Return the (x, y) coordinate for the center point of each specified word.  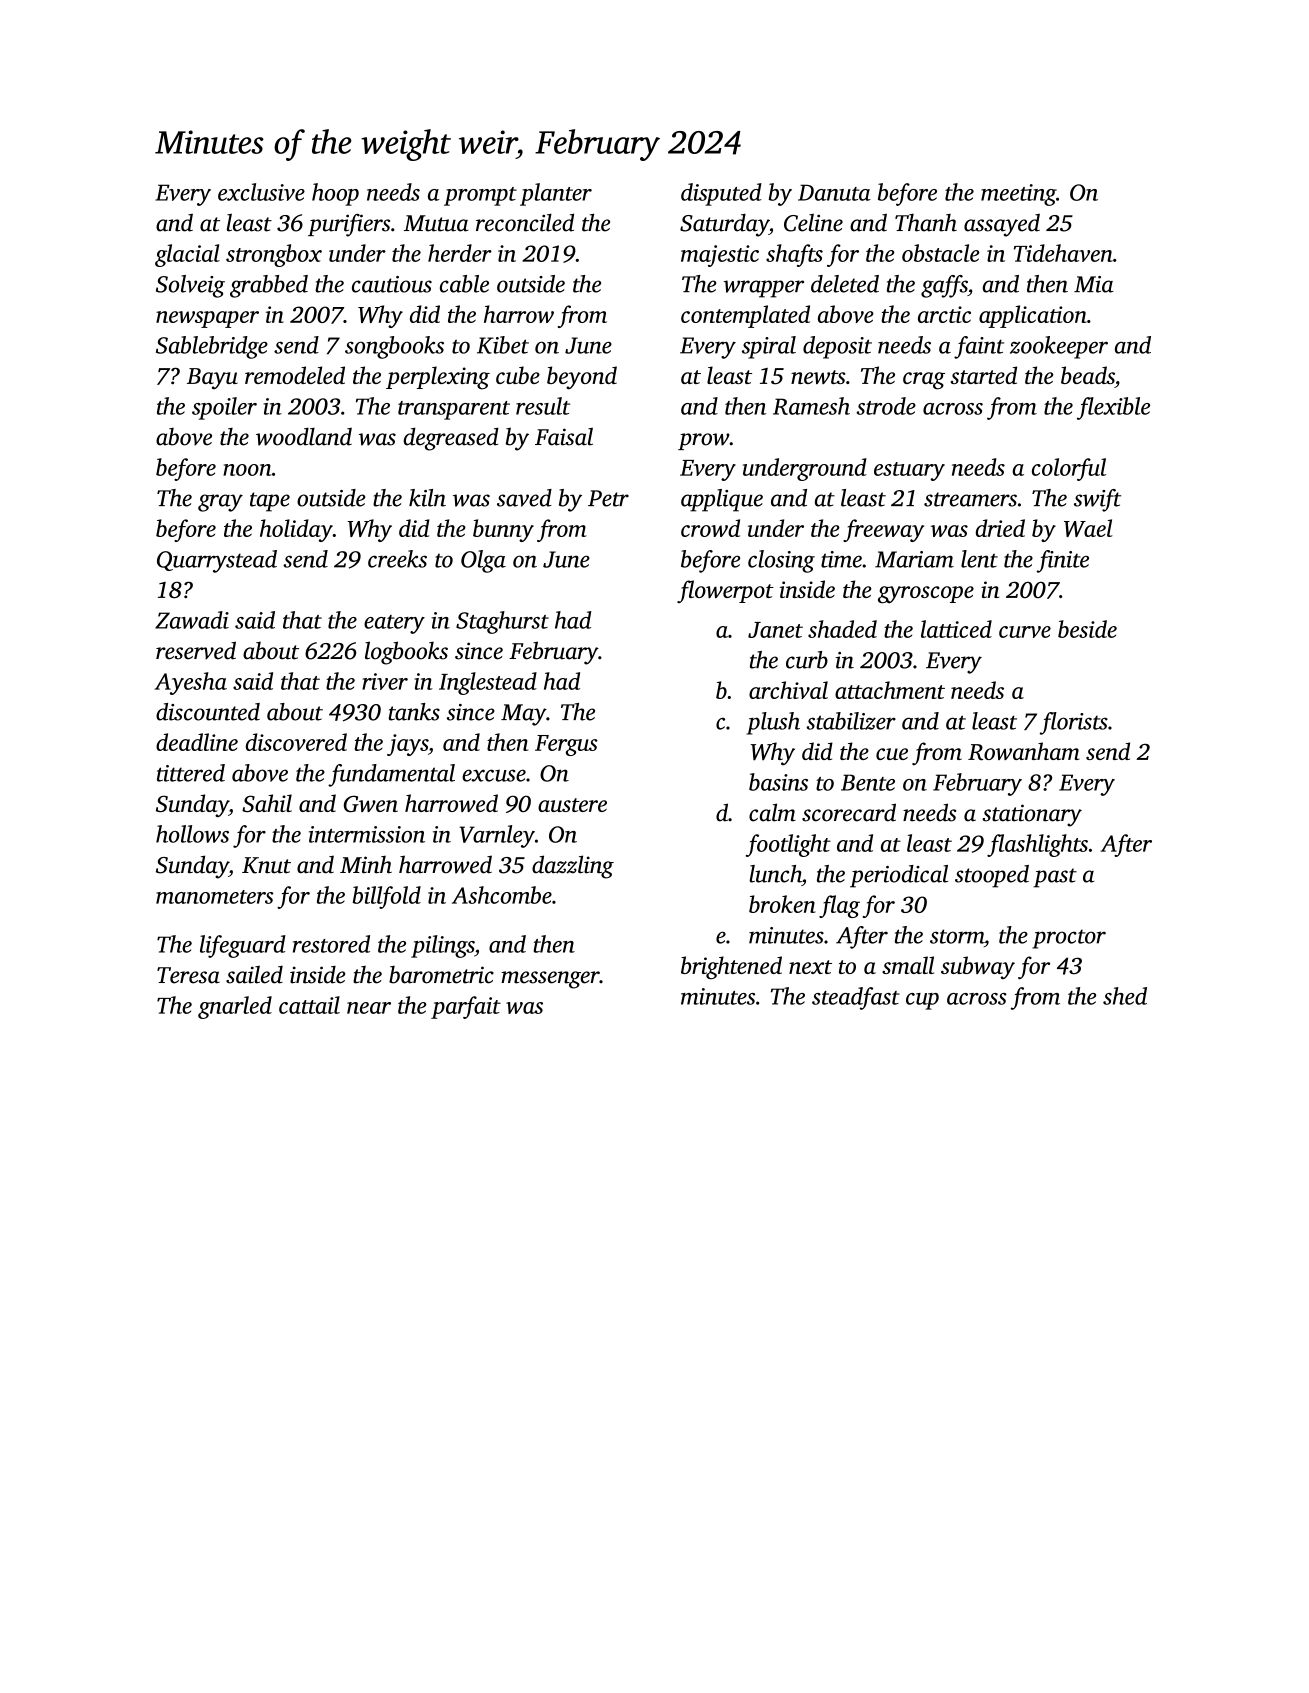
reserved (196, 650)
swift (1097, 500)
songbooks (394, 347)
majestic (720, 256)
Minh (366, 864)
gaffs (944, 286)
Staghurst (502, 622)
